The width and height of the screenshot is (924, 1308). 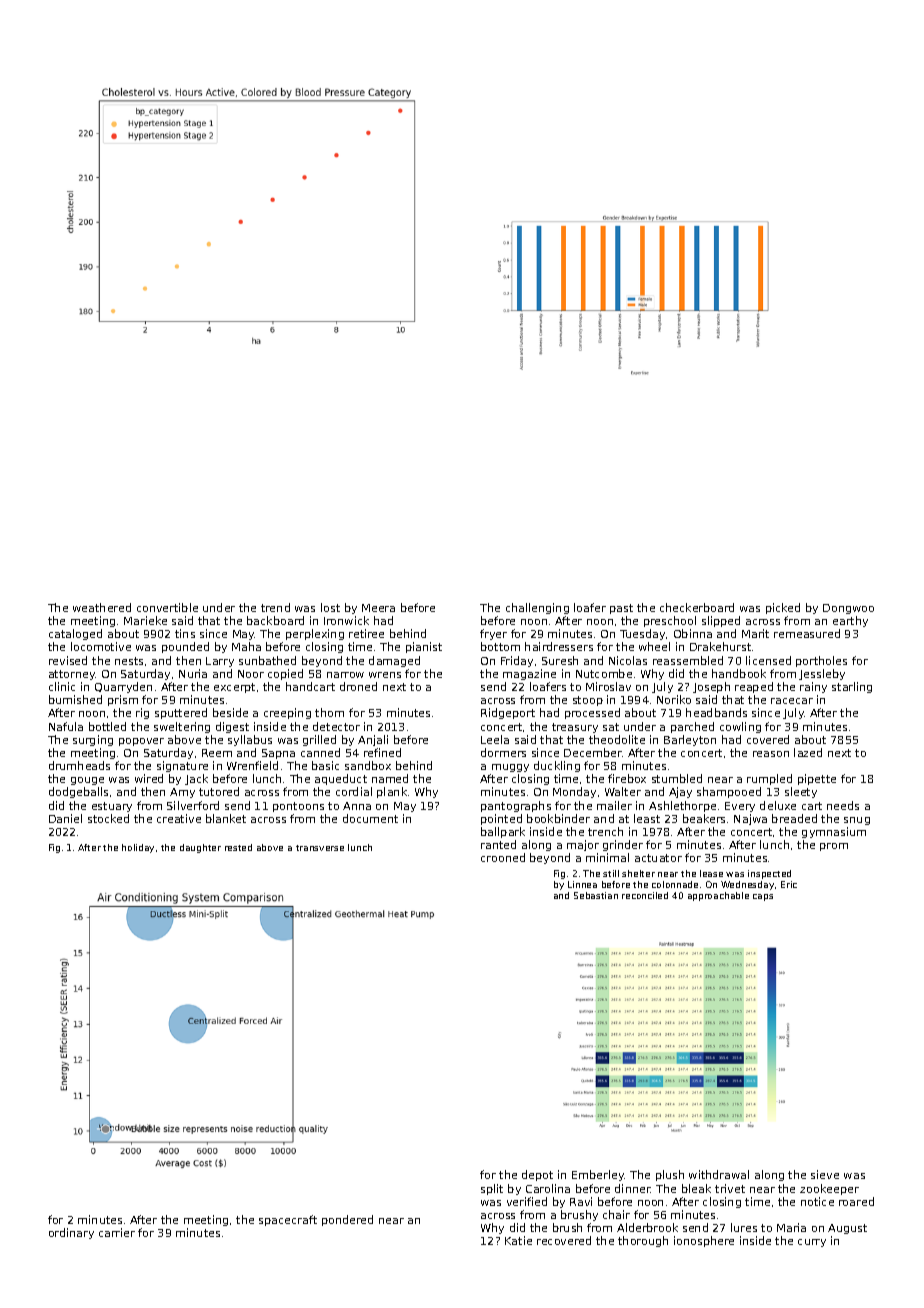 I want to click on headbands, so click(x=716, y=712).
